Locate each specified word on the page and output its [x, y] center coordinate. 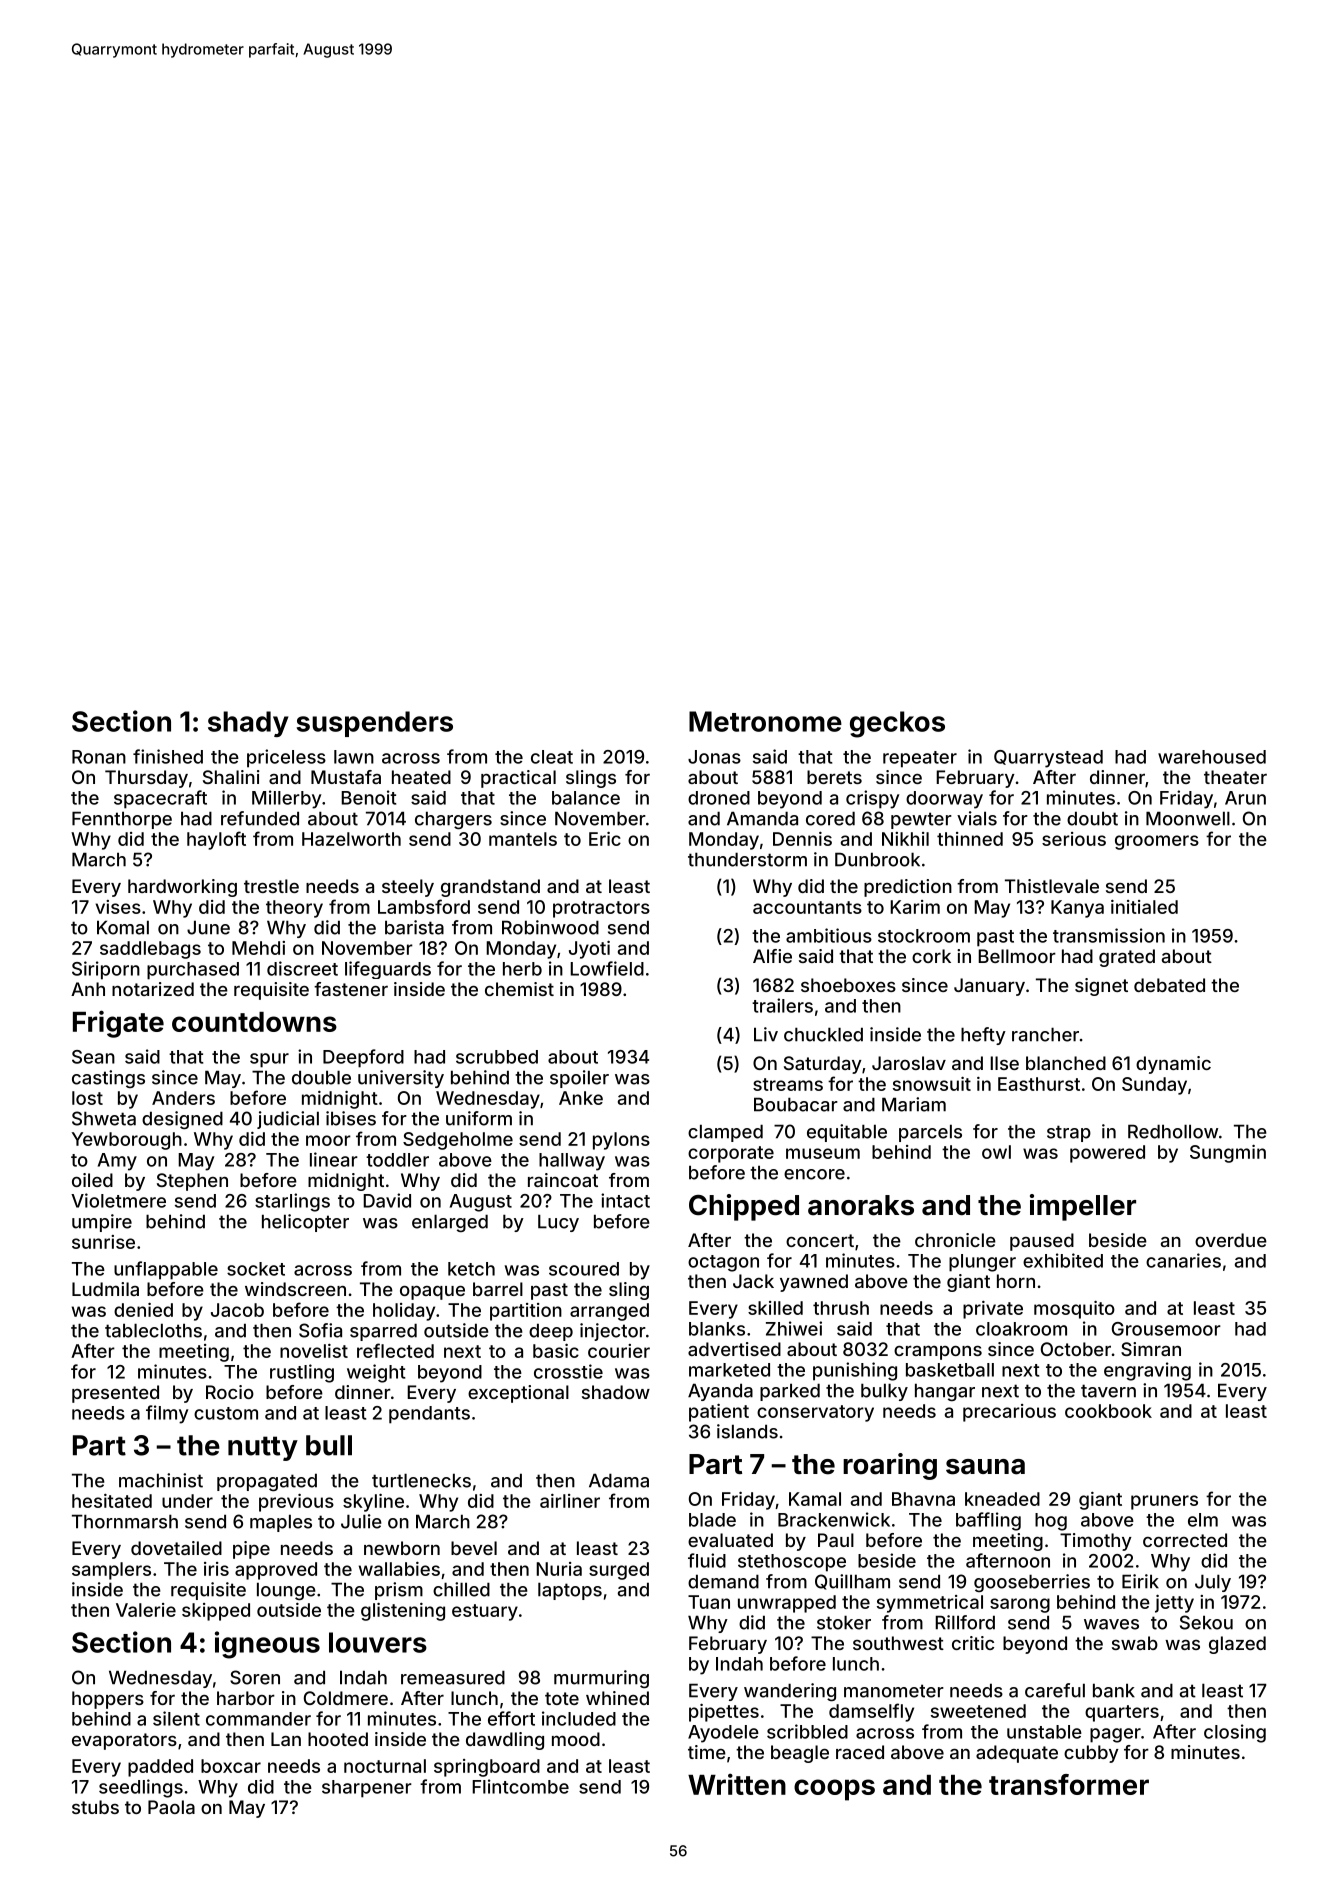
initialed [1144, 907]
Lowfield [607, 968]
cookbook [1108, 1411]
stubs [95, 1807]
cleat [552, 757]
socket [256, 1269]
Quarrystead [1048, 759]
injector [613, 1332]
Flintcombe [520, 1786]
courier [619, 1351]
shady [248, 724]
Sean [93, 1057]
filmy [167, 1414]
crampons [938, 1352]
